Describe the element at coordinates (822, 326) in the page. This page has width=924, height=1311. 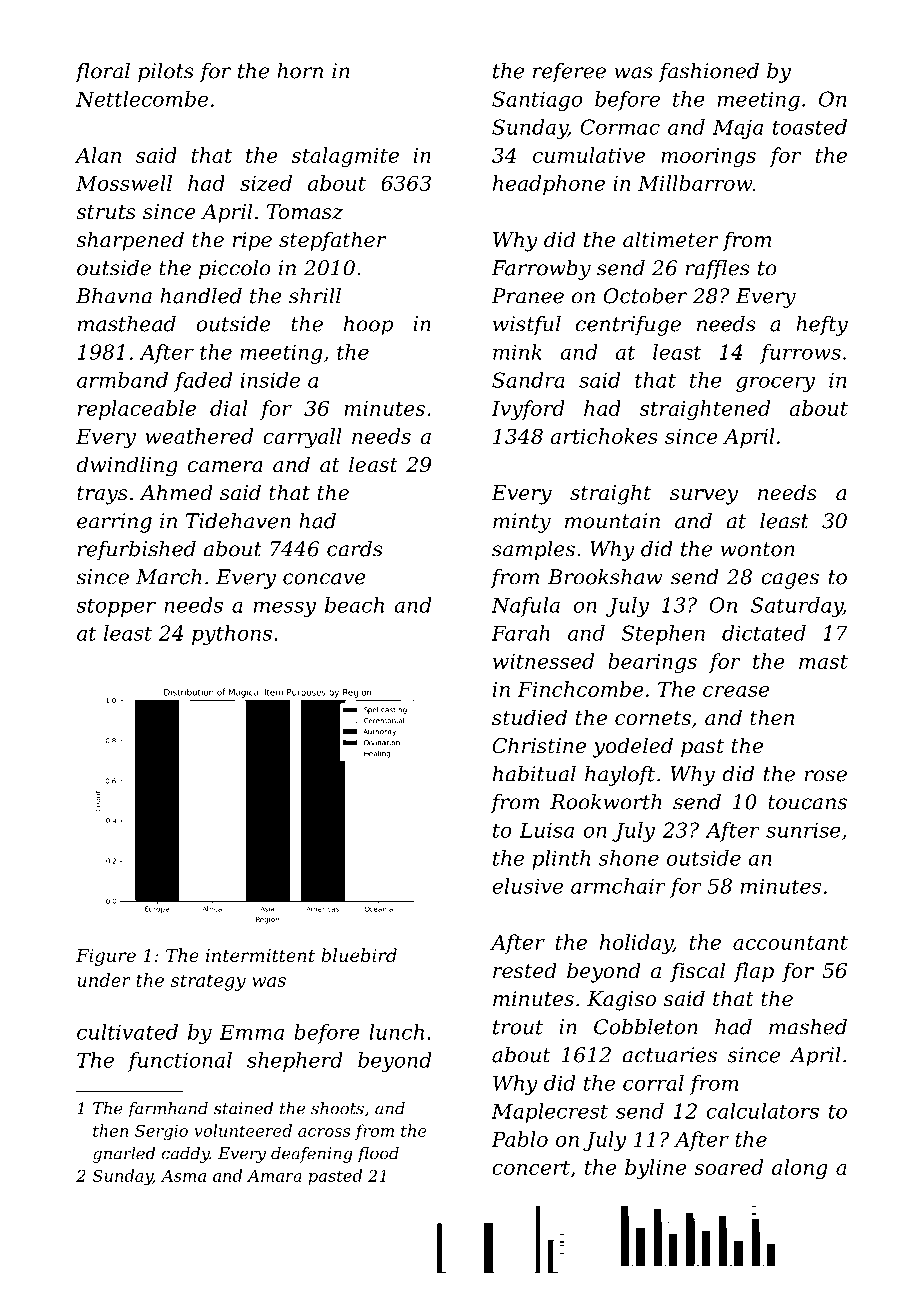
I see `hefty` at that location.
